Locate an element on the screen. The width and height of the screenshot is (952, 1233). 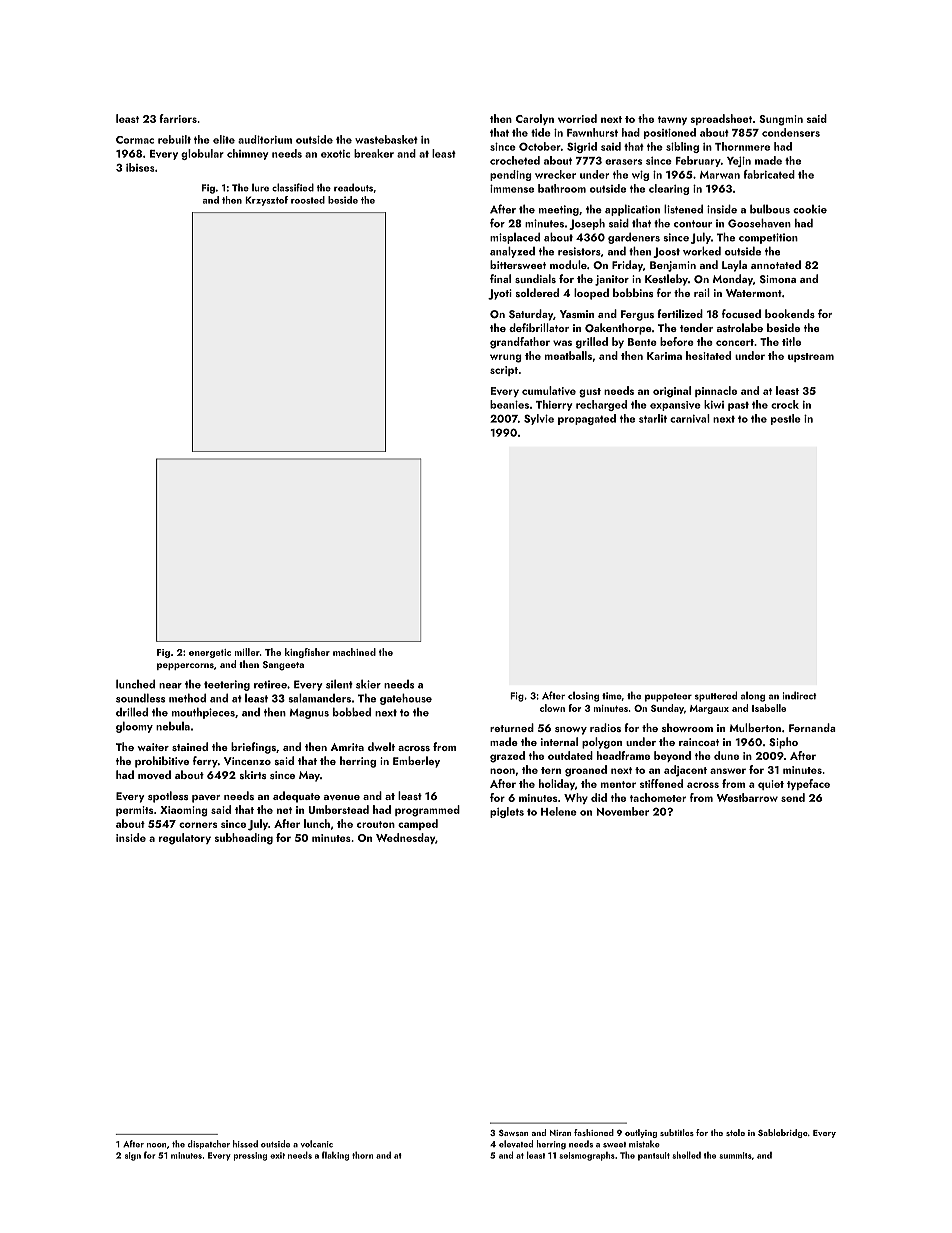
Niran is located at coordinates (560, 1133).
